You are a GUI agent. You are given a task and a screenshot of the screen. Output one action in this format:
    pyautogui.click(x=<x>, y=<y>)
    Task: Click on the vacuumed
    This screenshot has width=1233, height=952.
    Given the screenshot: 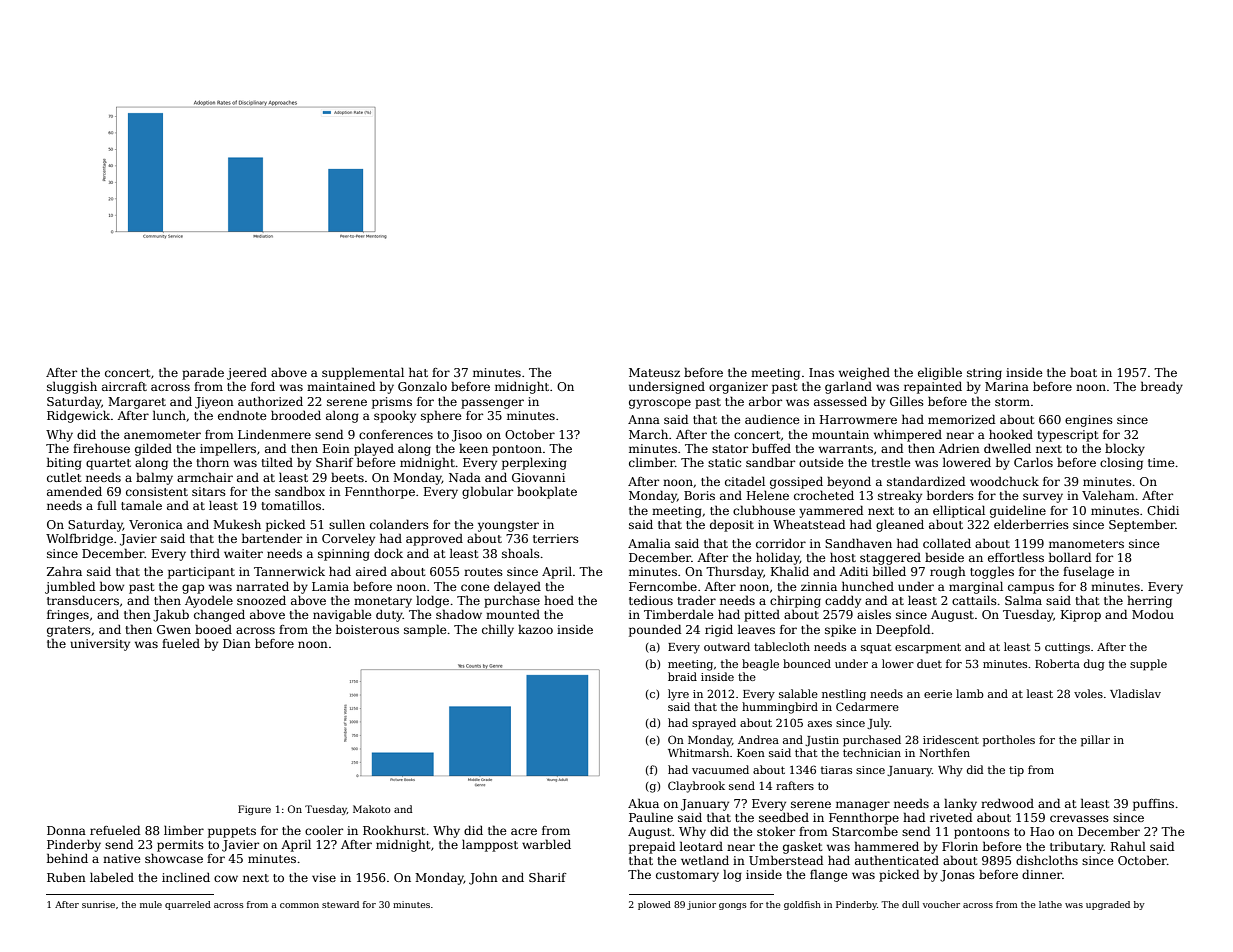 What is the action you would take?
    pyautogui.click(x=720, y=769)
